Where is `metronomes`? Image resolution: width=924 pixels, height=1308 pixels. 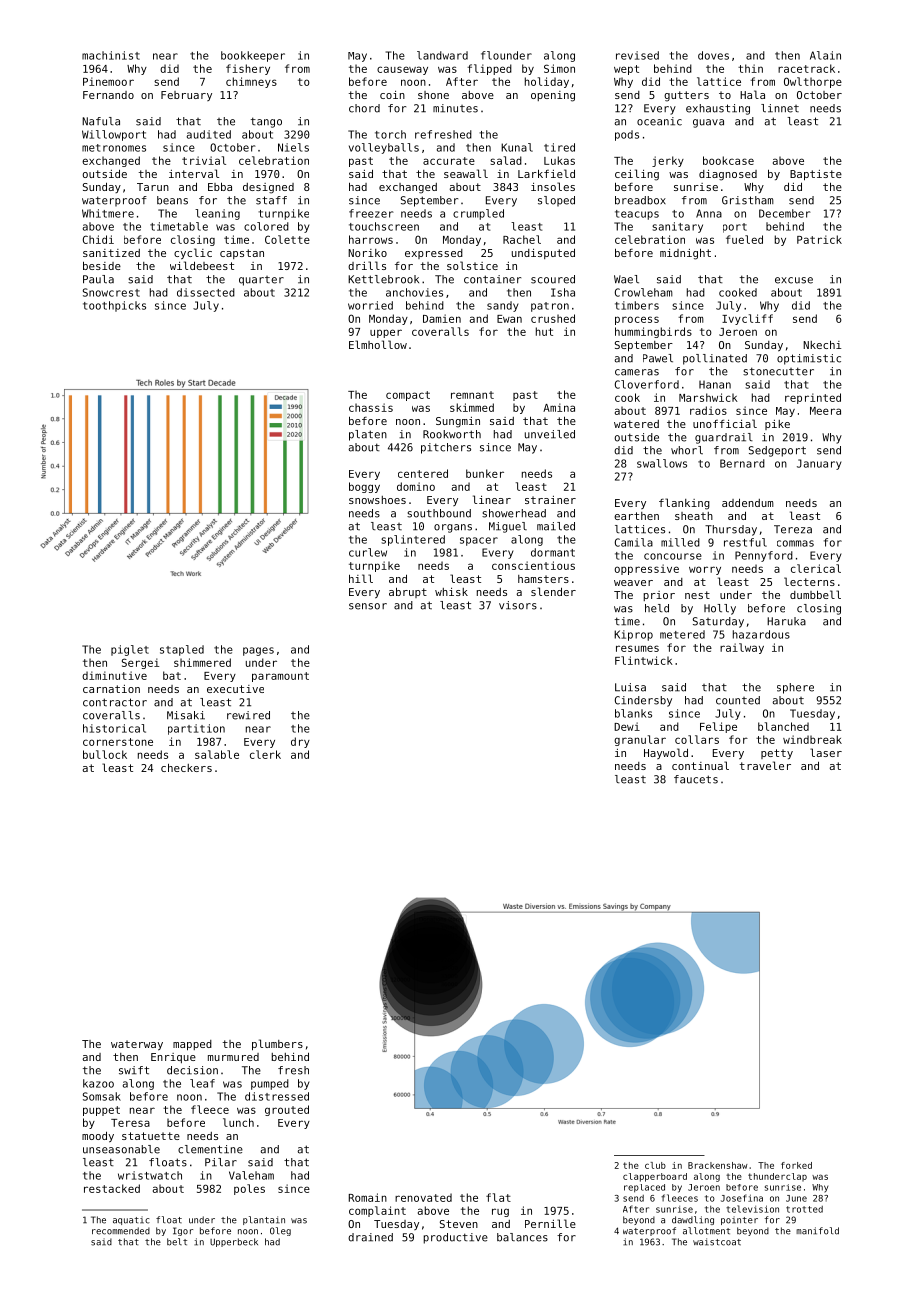 metronomes is located at coordinates (114, 148).
